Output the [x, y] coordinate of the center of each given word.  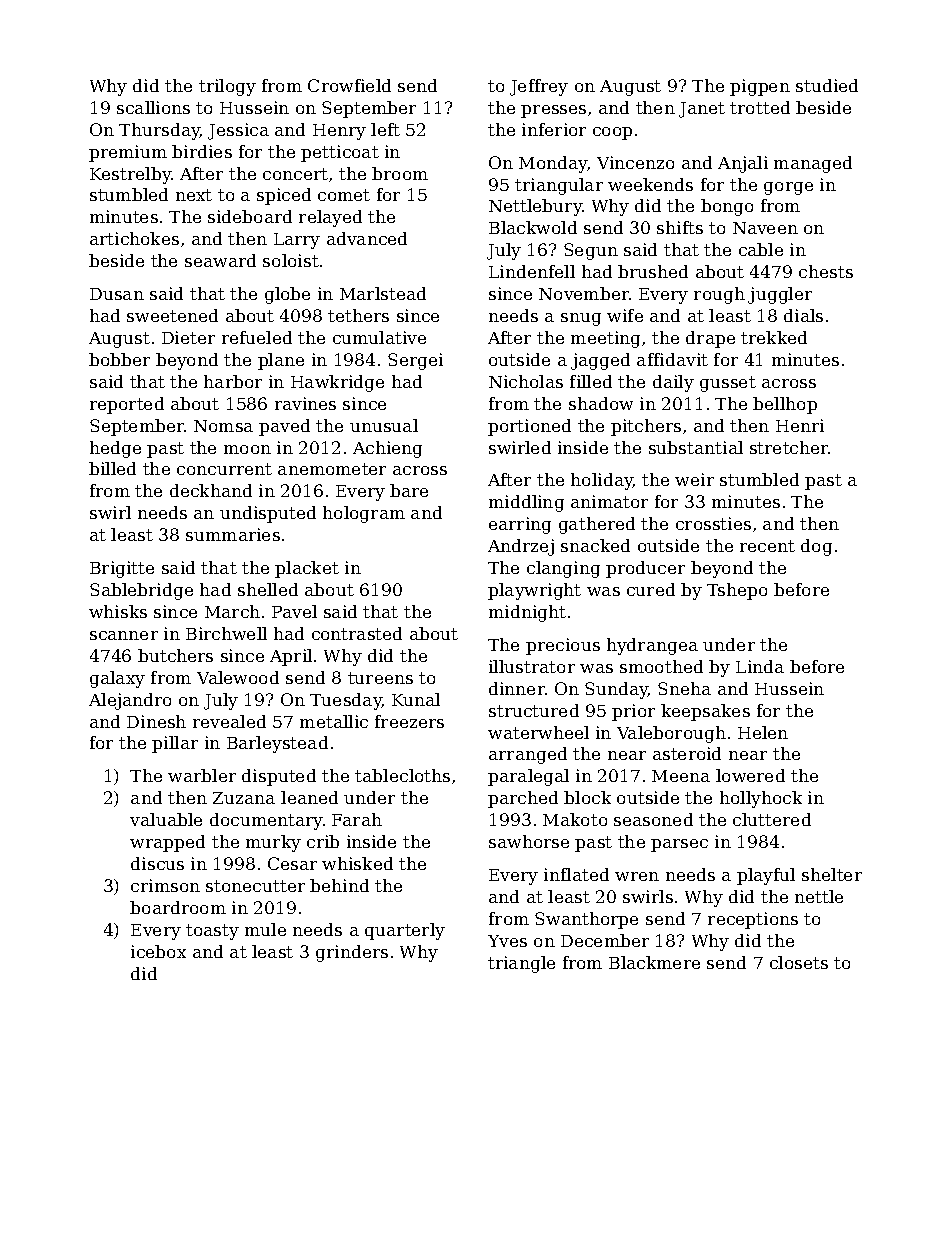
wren [637, 876]
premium [128, 153]
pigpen [760, 87]
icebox [158, 951]
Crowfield [349, 85]
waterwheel [538, 732]
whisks [118, 611]
